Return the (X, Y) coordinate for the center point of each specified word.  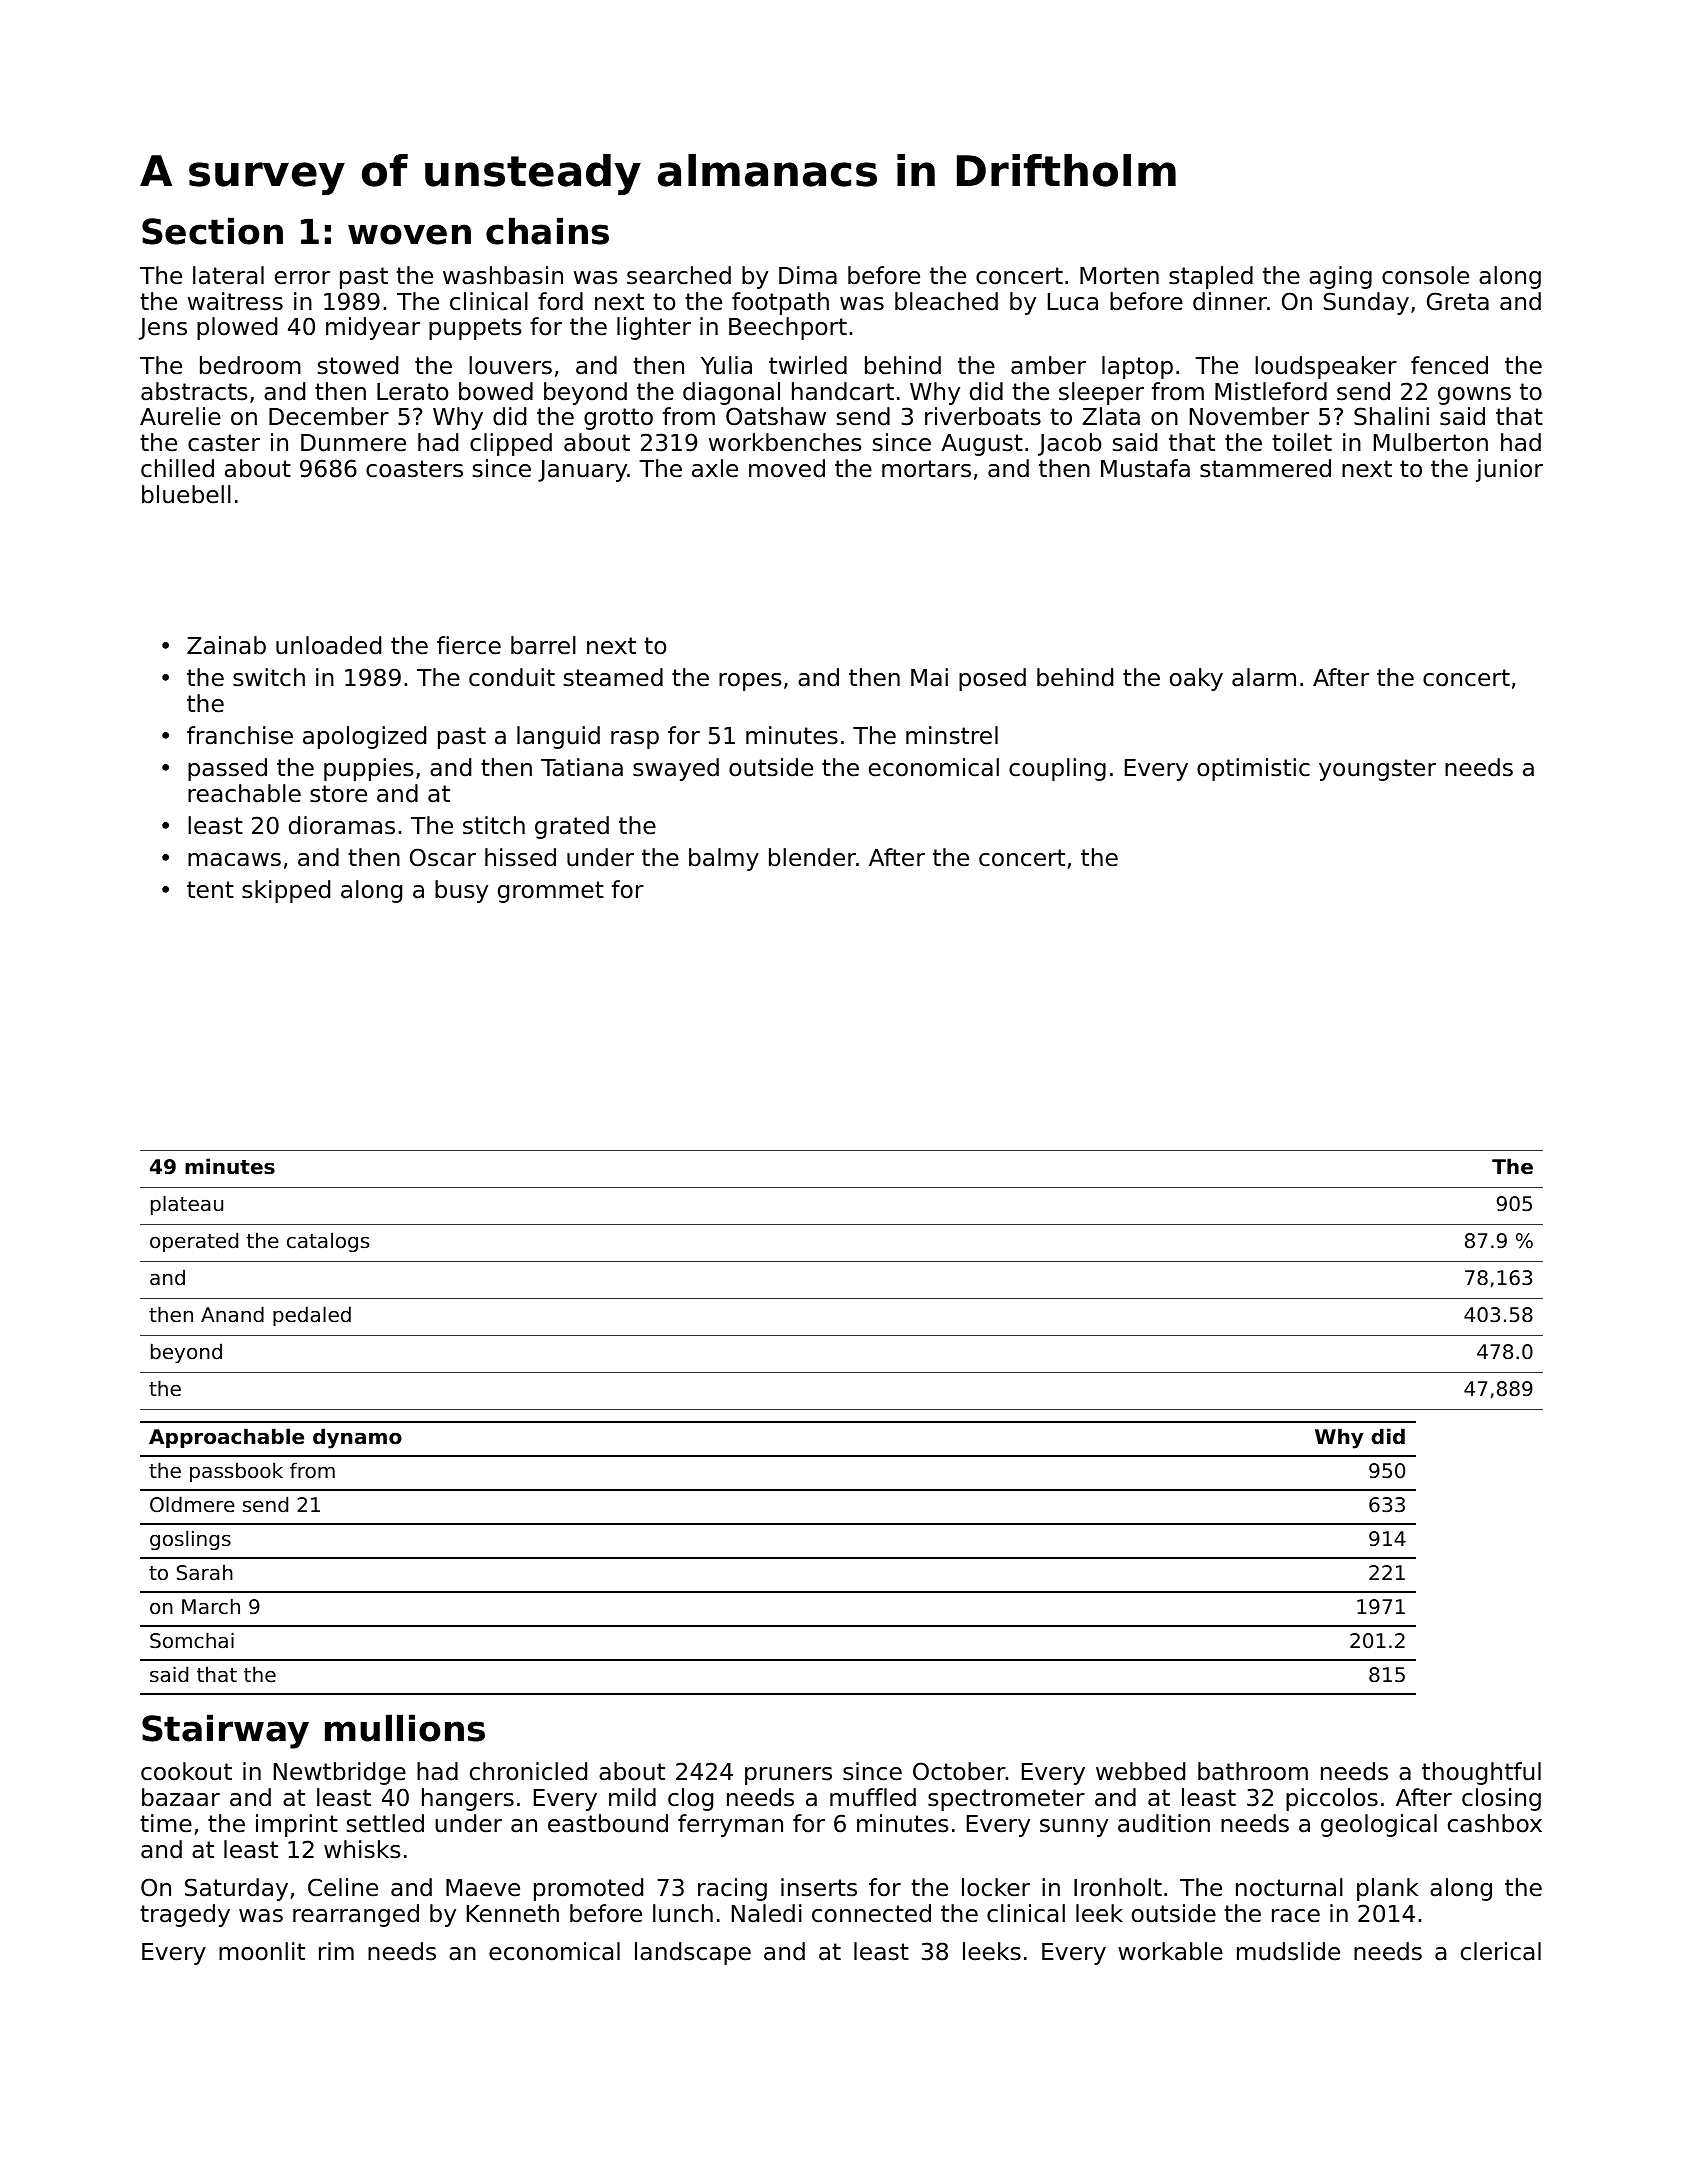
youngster (1377, 770)
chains (547, 231)
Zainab (226, 645)
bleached (946, 301)
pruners (788, 1776)
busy (461, 891)
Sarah (205, 1572)
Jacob (1070, 444)
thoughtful (1481, 1773)
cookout (186, 1771)
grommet (551, 892)
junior (1509, 470)
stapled (1211, 277)
